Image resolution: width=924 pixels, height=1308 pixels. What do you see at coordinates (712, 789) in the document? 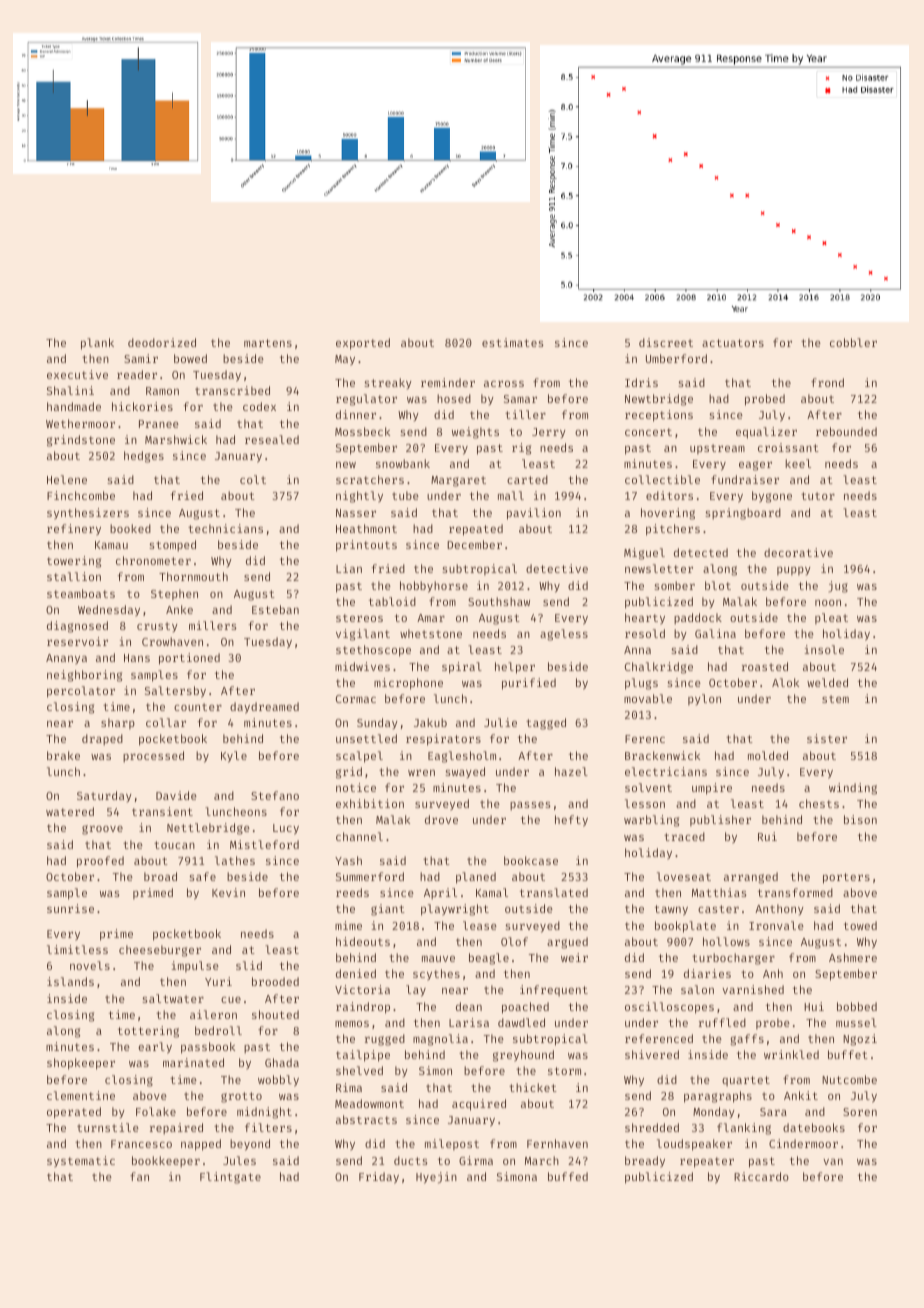
I see `umpire` at bounding box center [712, 789].
